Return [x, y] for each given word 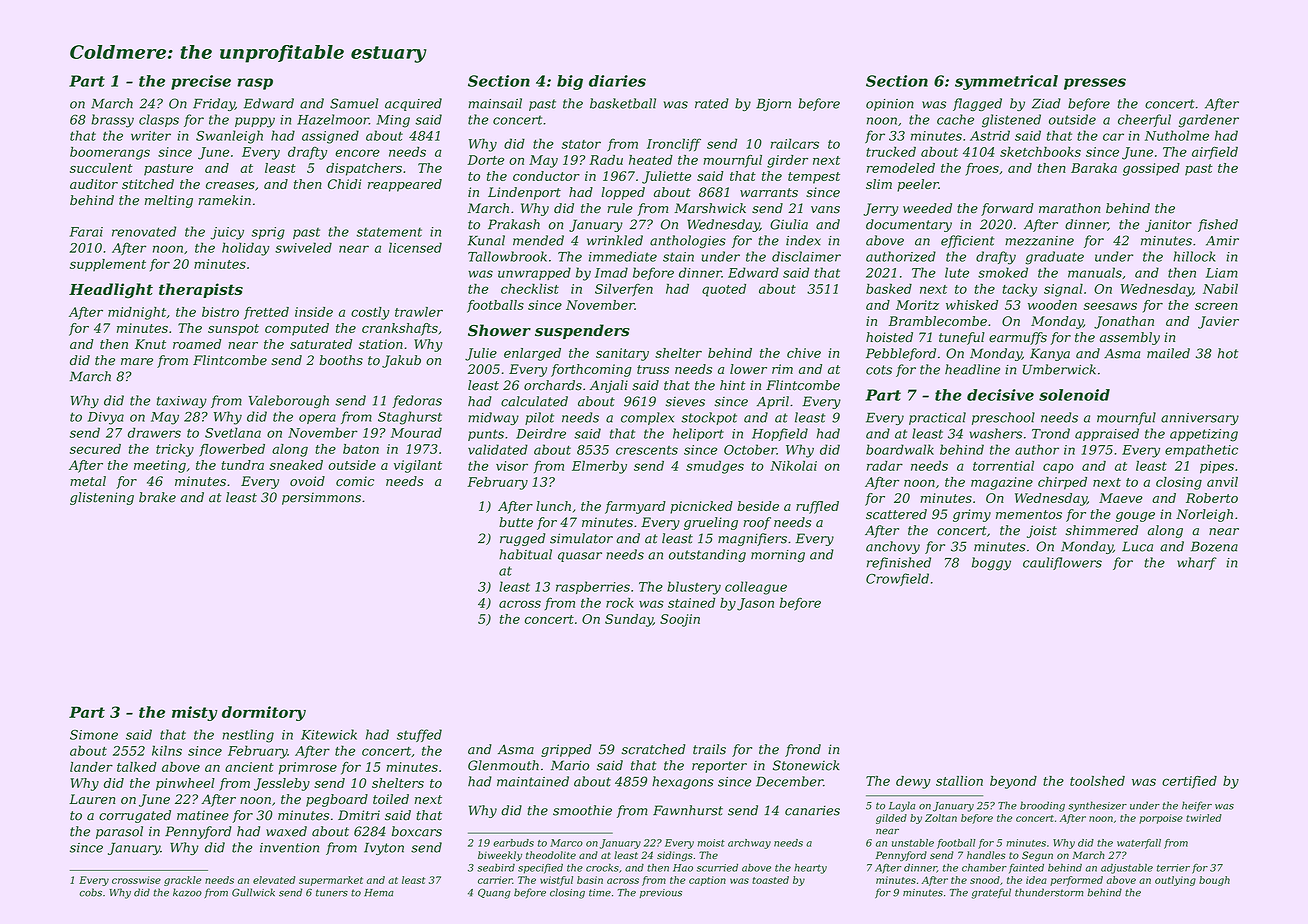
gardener [1209, 121]
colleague [756, 588]
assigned [330, 137]
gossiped [1151, 169]
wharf [1197, 563]
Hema [379, 893]
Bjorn [773, 104]
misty [195, 713]
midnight [137, 313]
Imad [611, 272]
